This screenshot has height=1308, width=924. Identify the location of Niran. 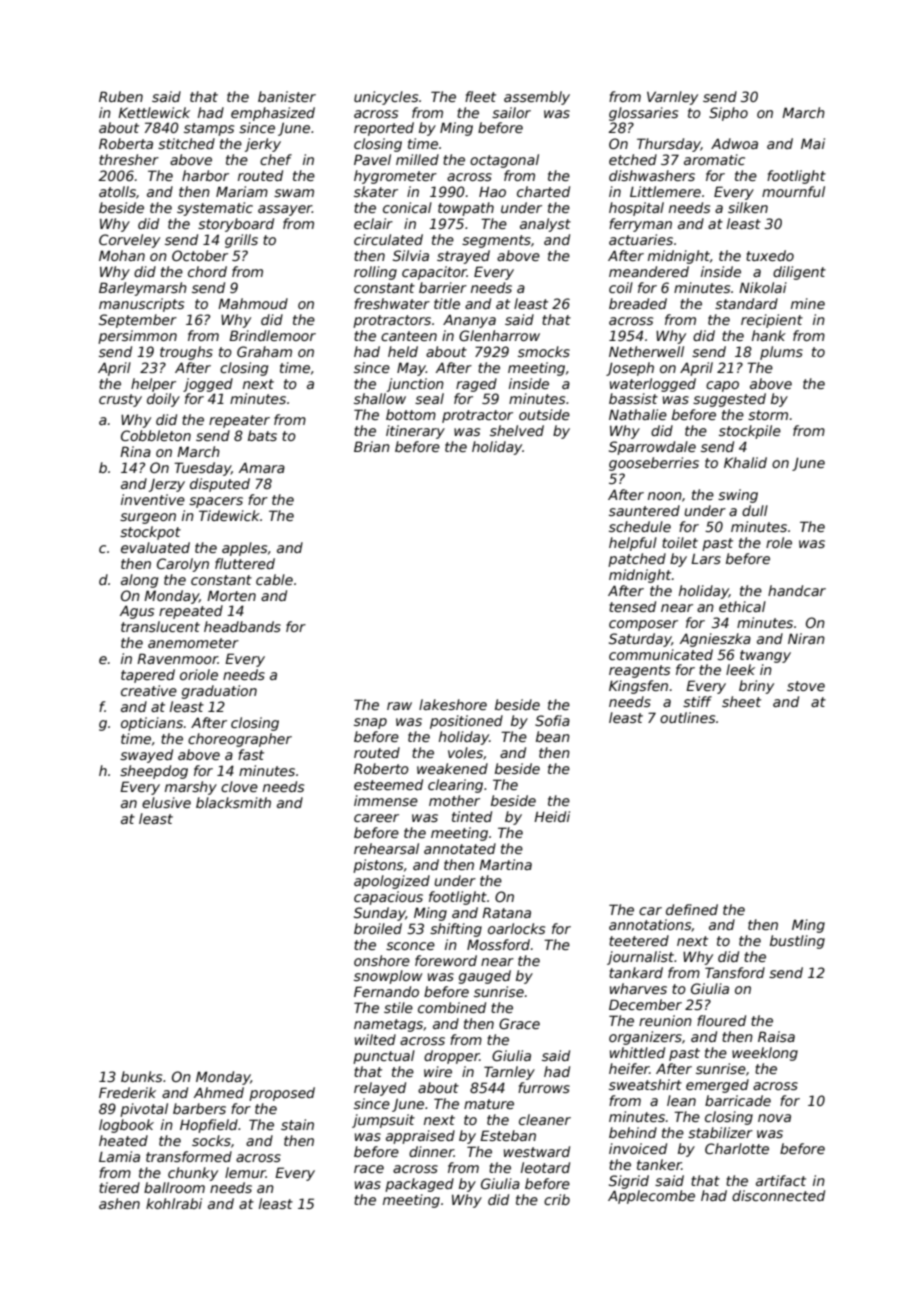
(806, 638).
